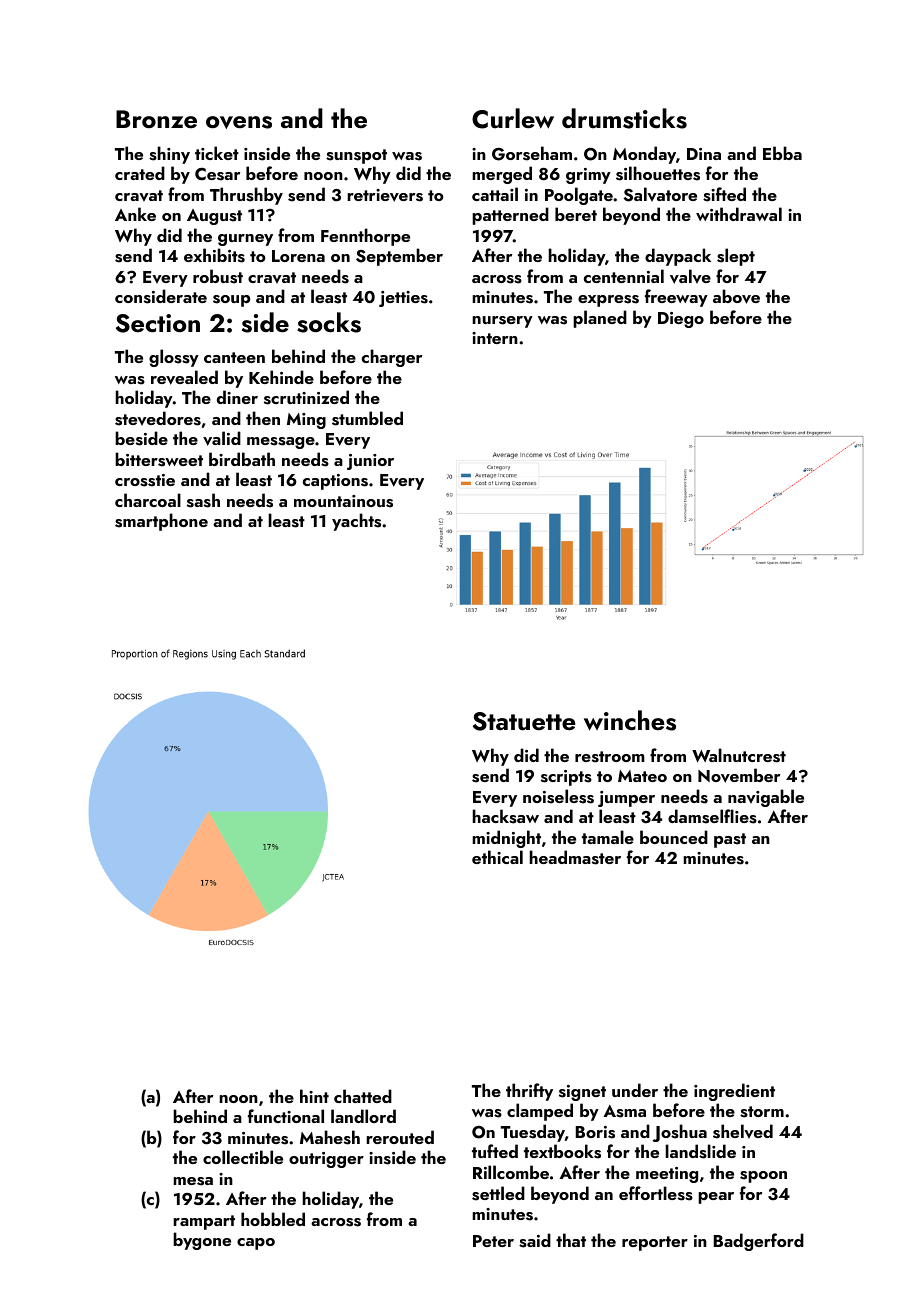  Describe the element at coordinates (356, 522) in the page. I see `yachts` at that location.
